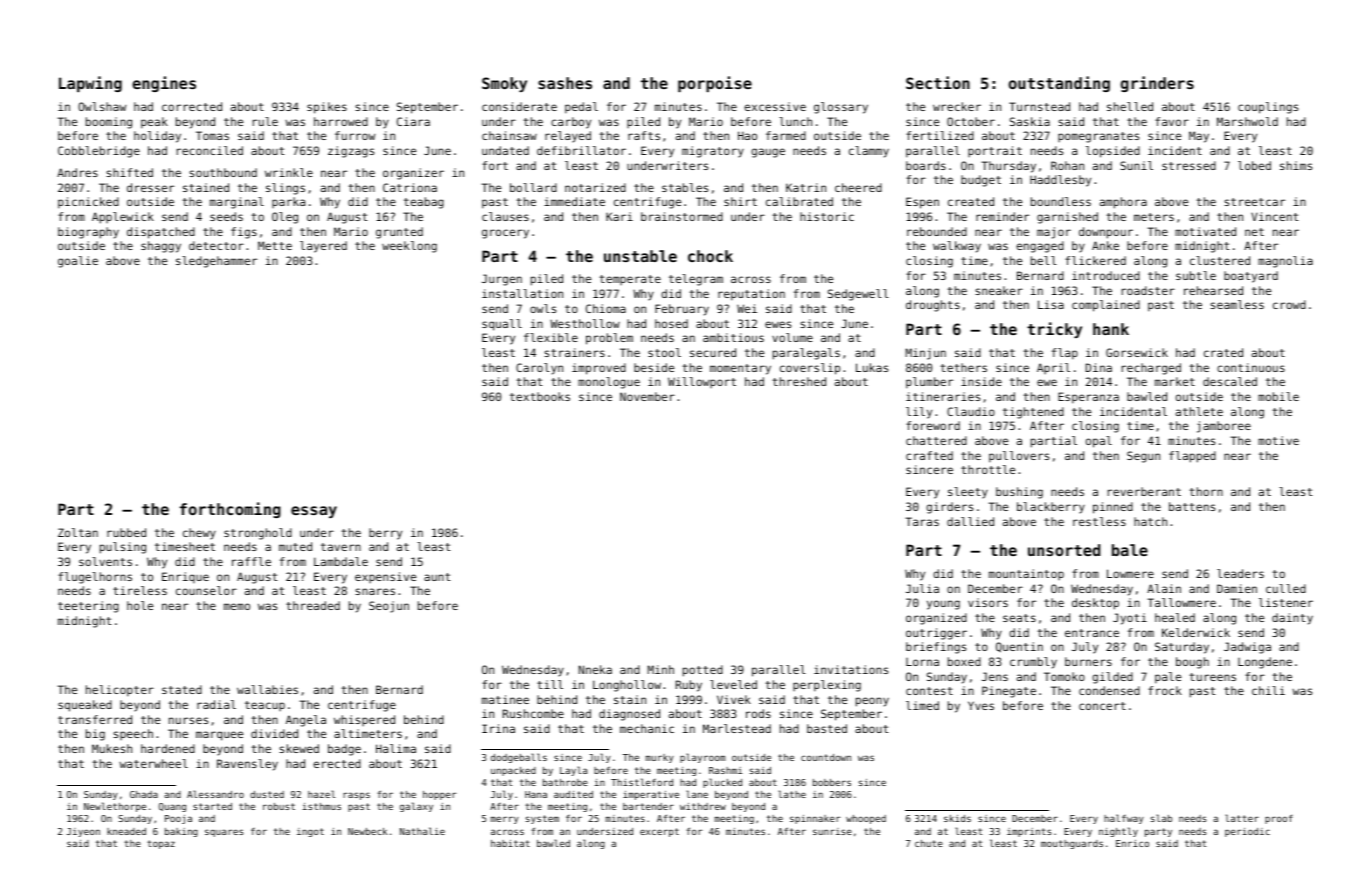  Describe the element at coordinates (929, 843) in the image. I see `chute` at that location.
